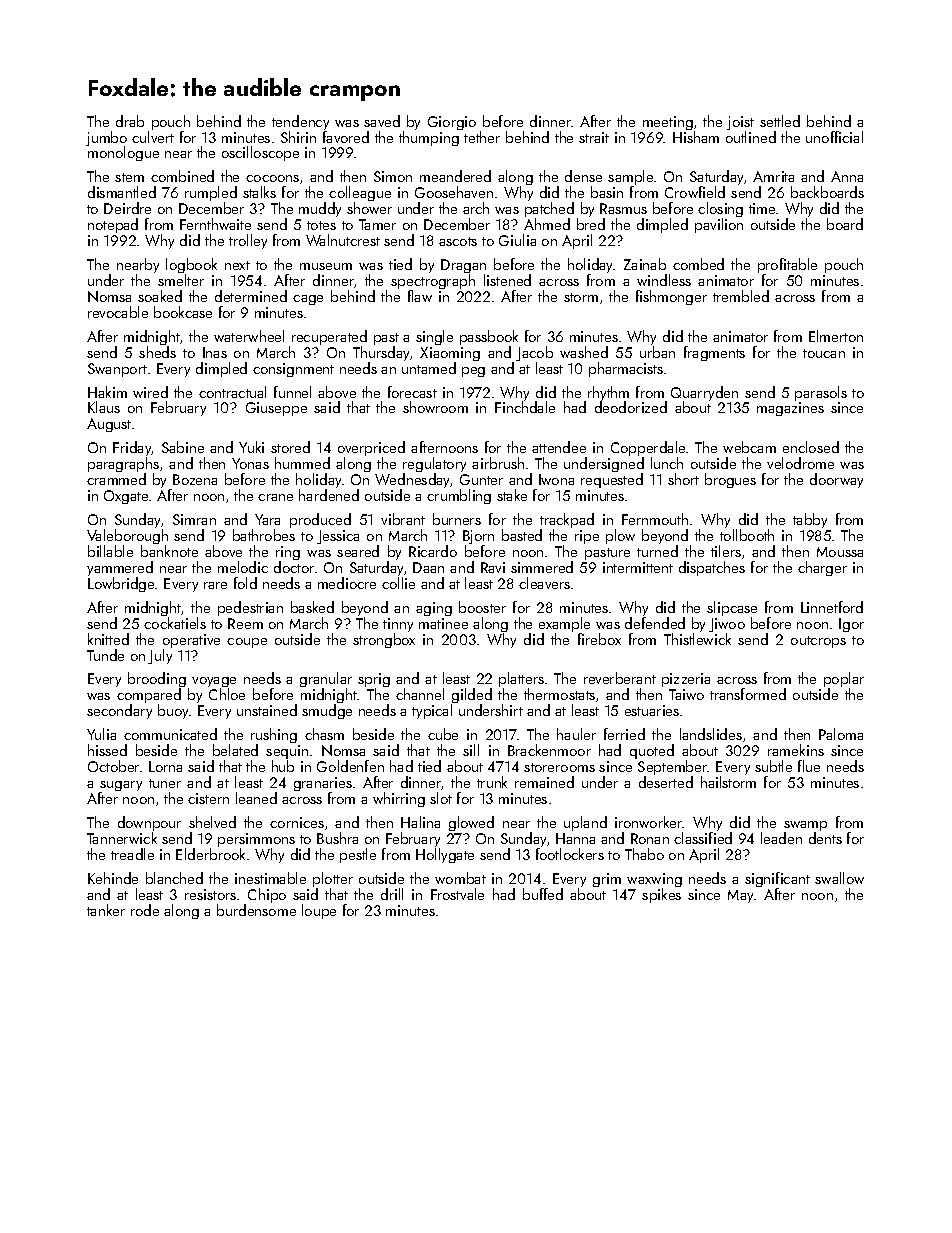 The width and height of the page is (952, 1233). What do you see at coordinates (267, 895) in the page?
I see `Chipo` at bounding box center [267, 895].
